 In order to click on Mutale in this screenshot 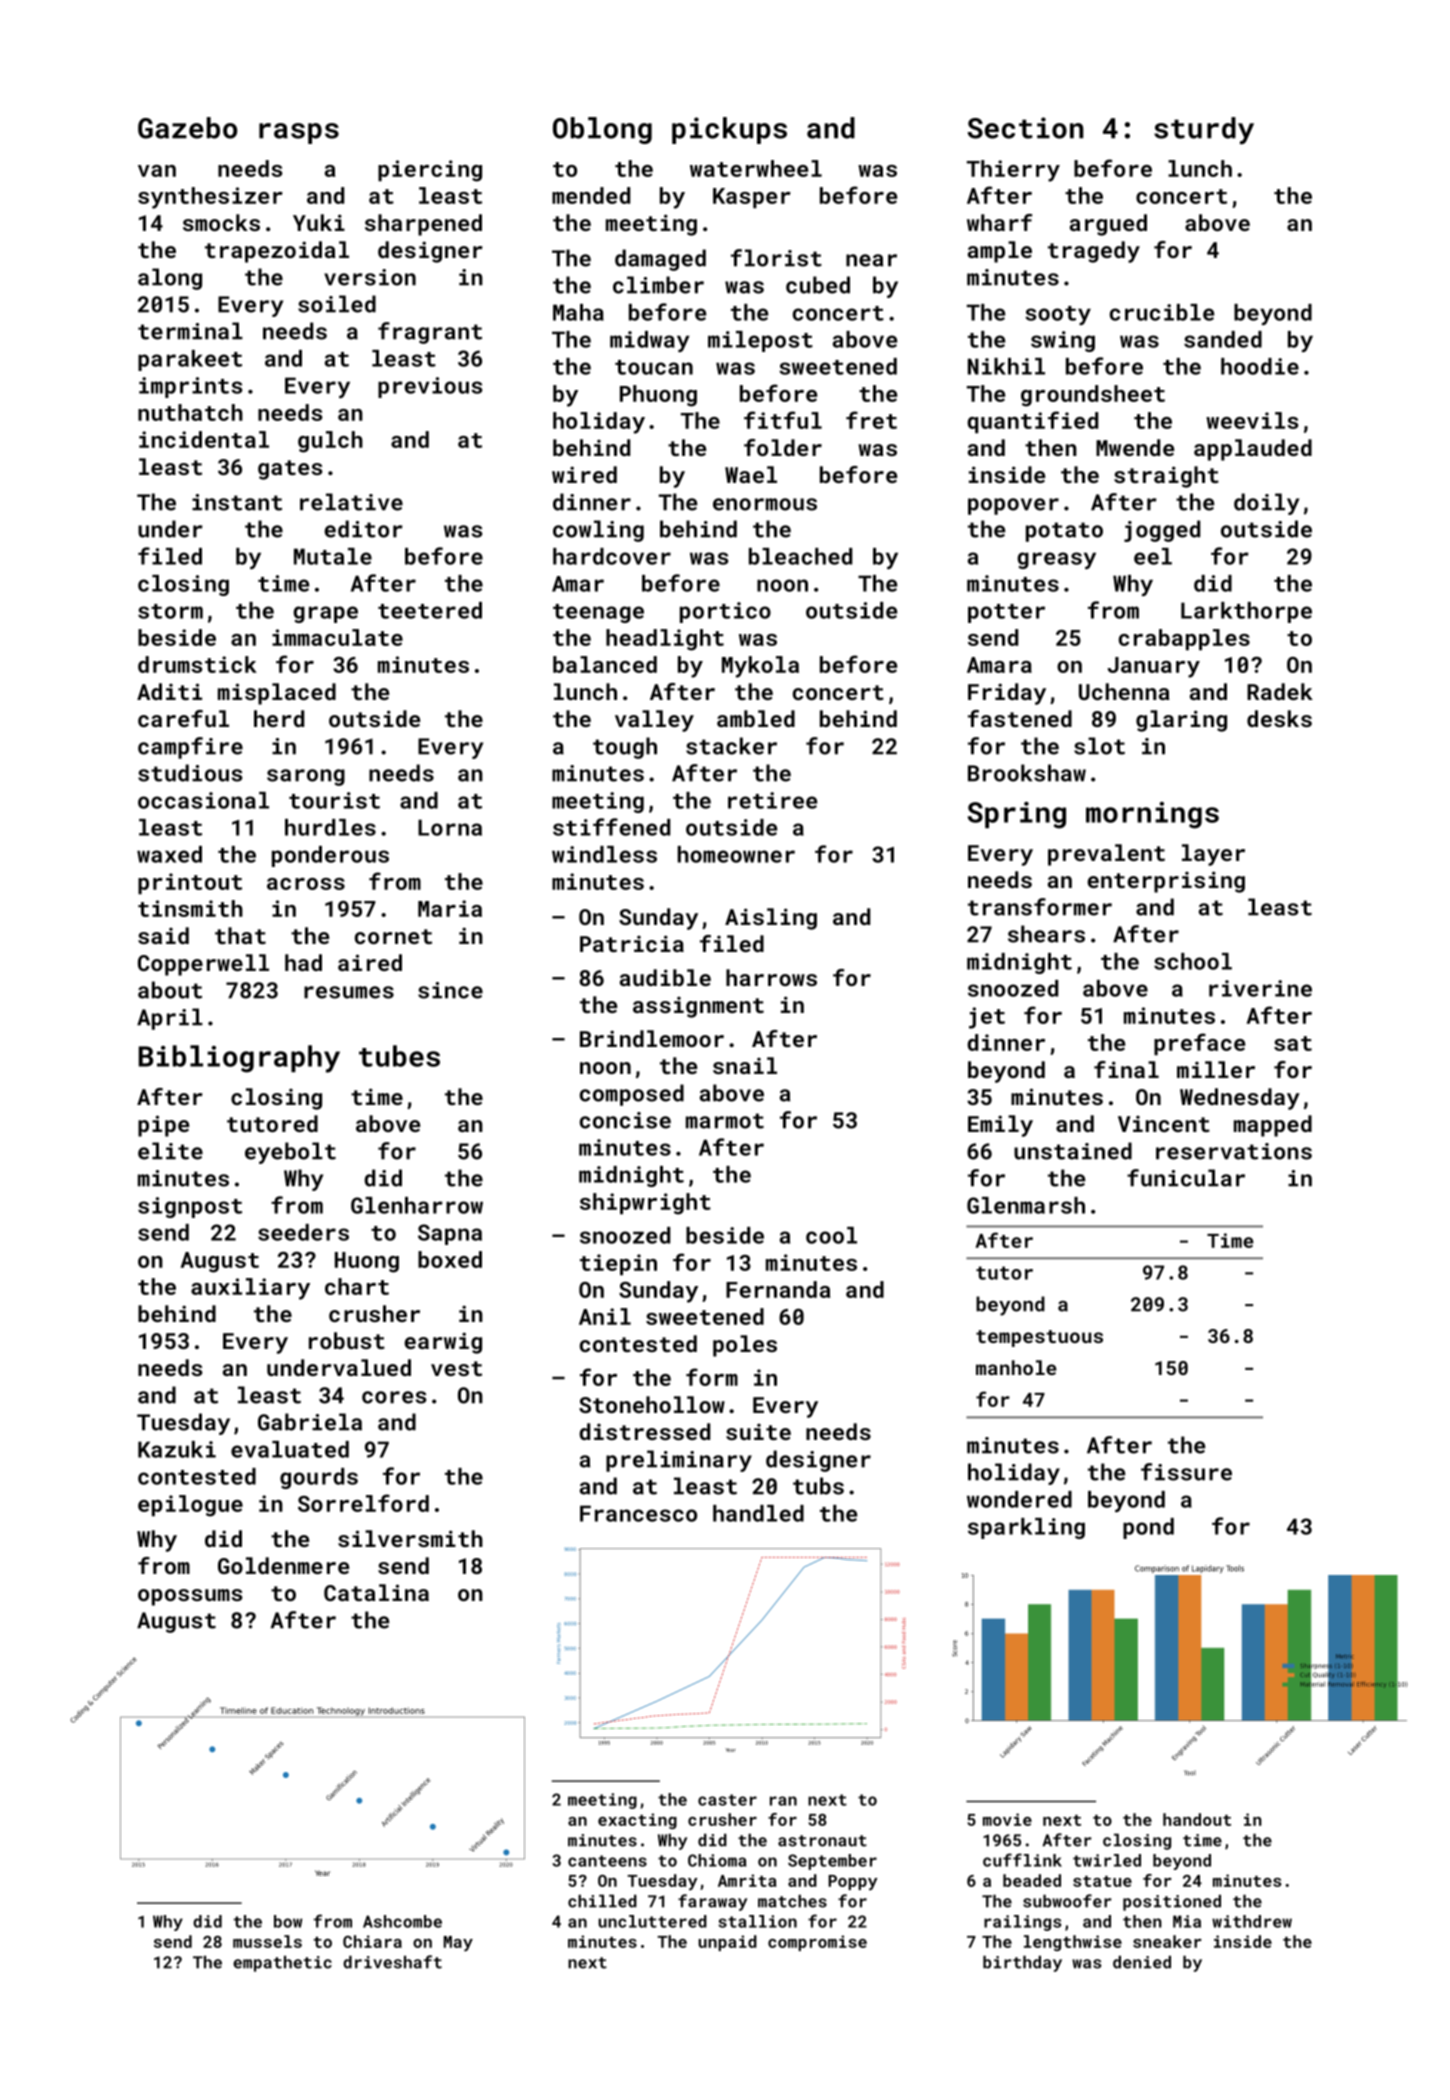, I will do `click(333, 556)`.
